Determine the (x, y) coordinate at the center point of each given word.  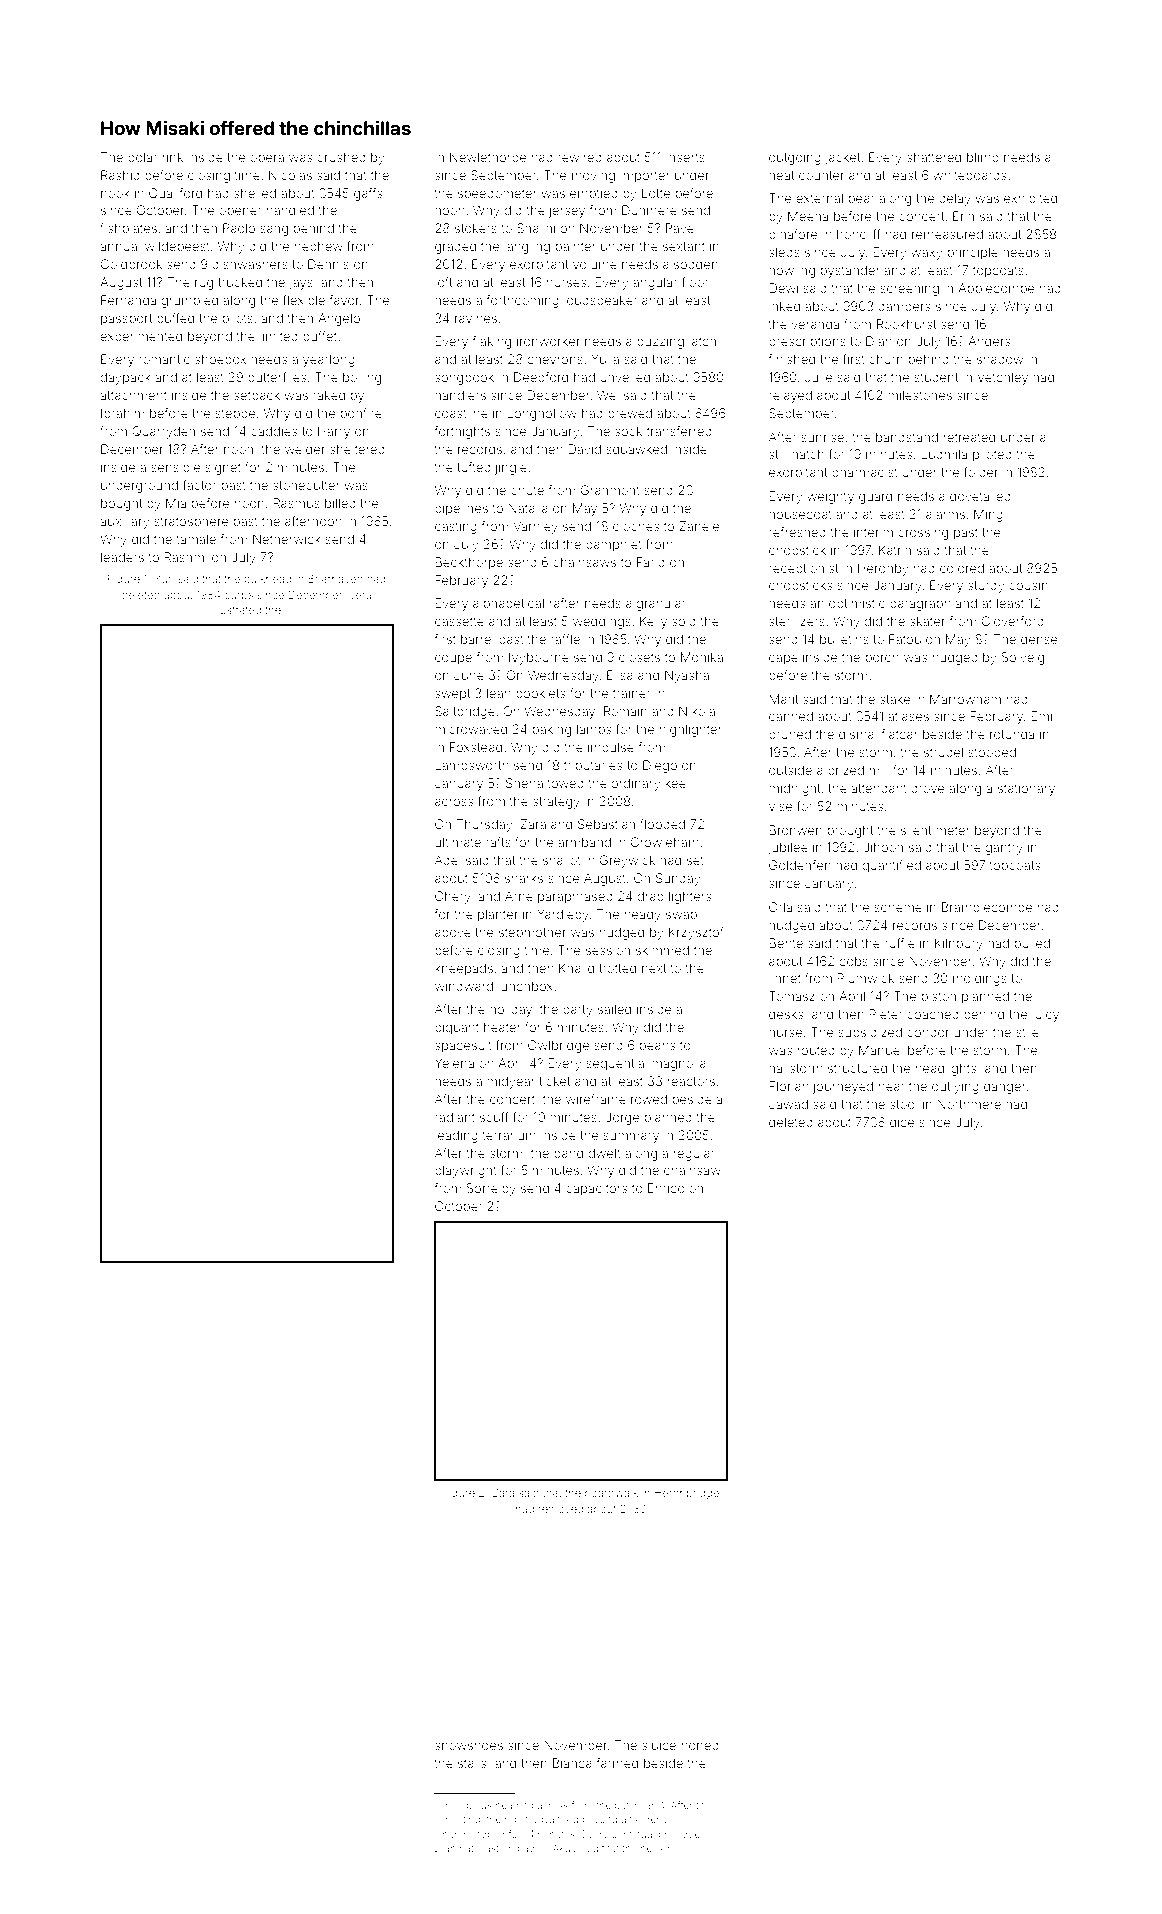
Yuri (164, 579)
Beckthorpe (469, 563)
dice (902, 1122)
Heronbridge (687, 1494)
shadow (1000, 359)
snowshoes (469, 1745)
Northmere (969, 1104)
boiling (362, 378)
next (654, 968)
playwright (466, 1171)
